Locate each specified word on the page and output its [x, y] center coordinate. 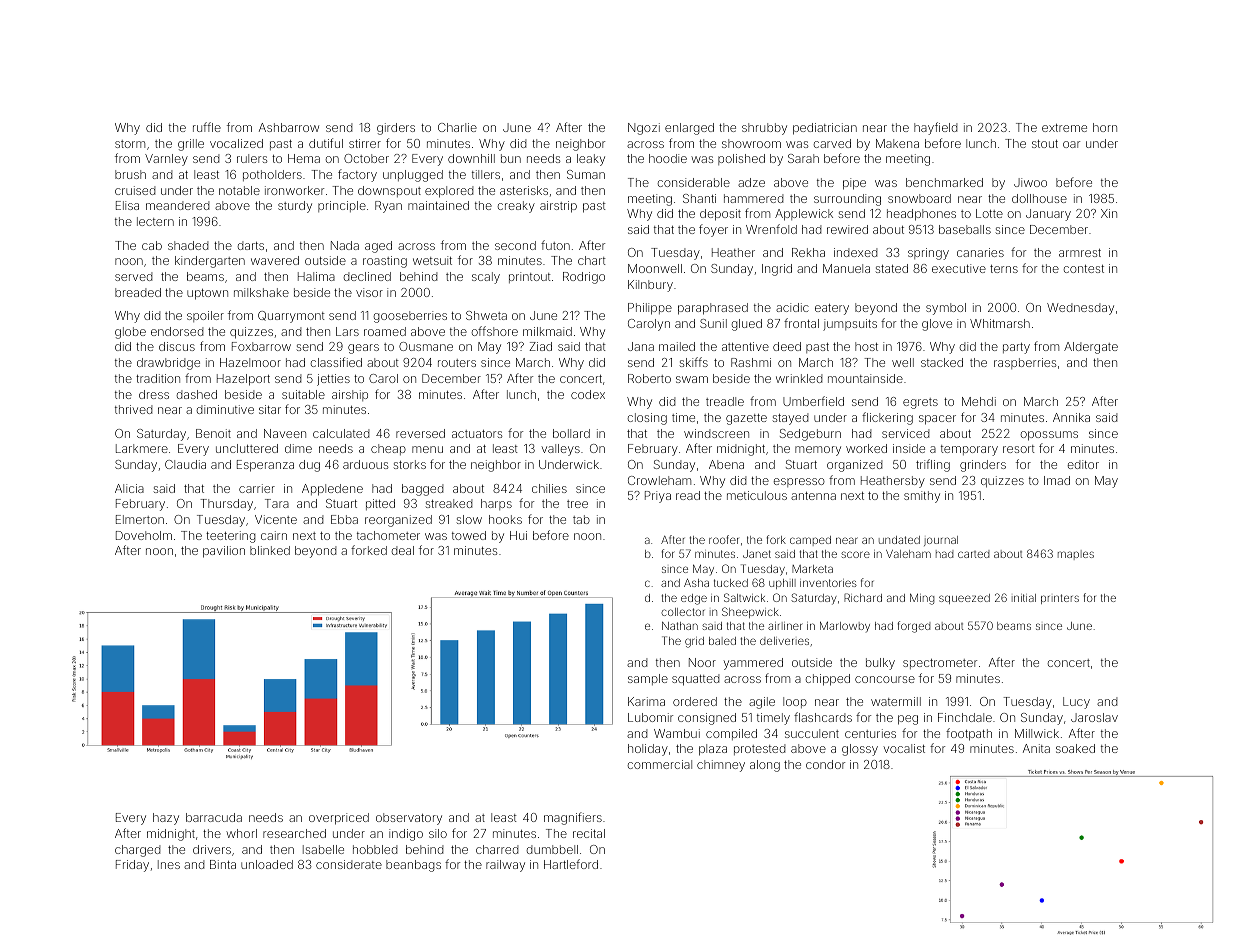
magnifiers [573, 818]
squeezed [964, 599]
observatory [409, 819]
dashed [196, 394]
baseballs [965, 229]
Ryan [388, 207]
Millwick [1037, 733]
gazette [746, 419]
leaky [591, 160]
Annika [1071, 417]
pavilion [224, 552]
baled [722, 641]
